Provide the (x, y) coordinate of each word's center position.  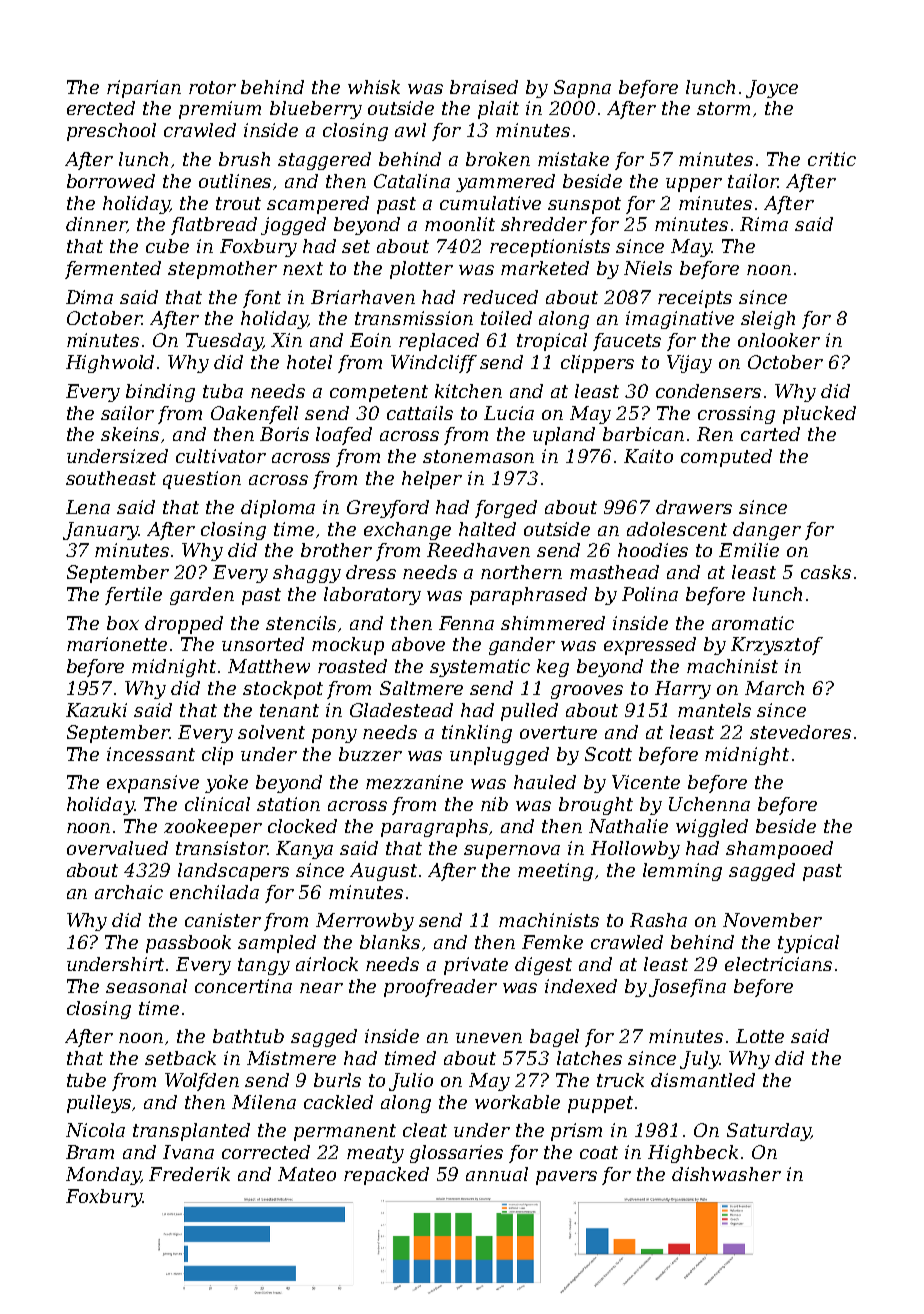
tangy (264, 966)
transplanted (191, 1132)
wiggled (712, 828)
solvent (271, 732)
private (476, 966)
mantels (714, 710)
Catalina (412, 181)
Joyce (772, 89)
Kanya (304, 850)
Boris (284, 434)
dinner (96, 225)
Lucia (509, 413)
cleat (425, 1130)
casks (826, 572)
